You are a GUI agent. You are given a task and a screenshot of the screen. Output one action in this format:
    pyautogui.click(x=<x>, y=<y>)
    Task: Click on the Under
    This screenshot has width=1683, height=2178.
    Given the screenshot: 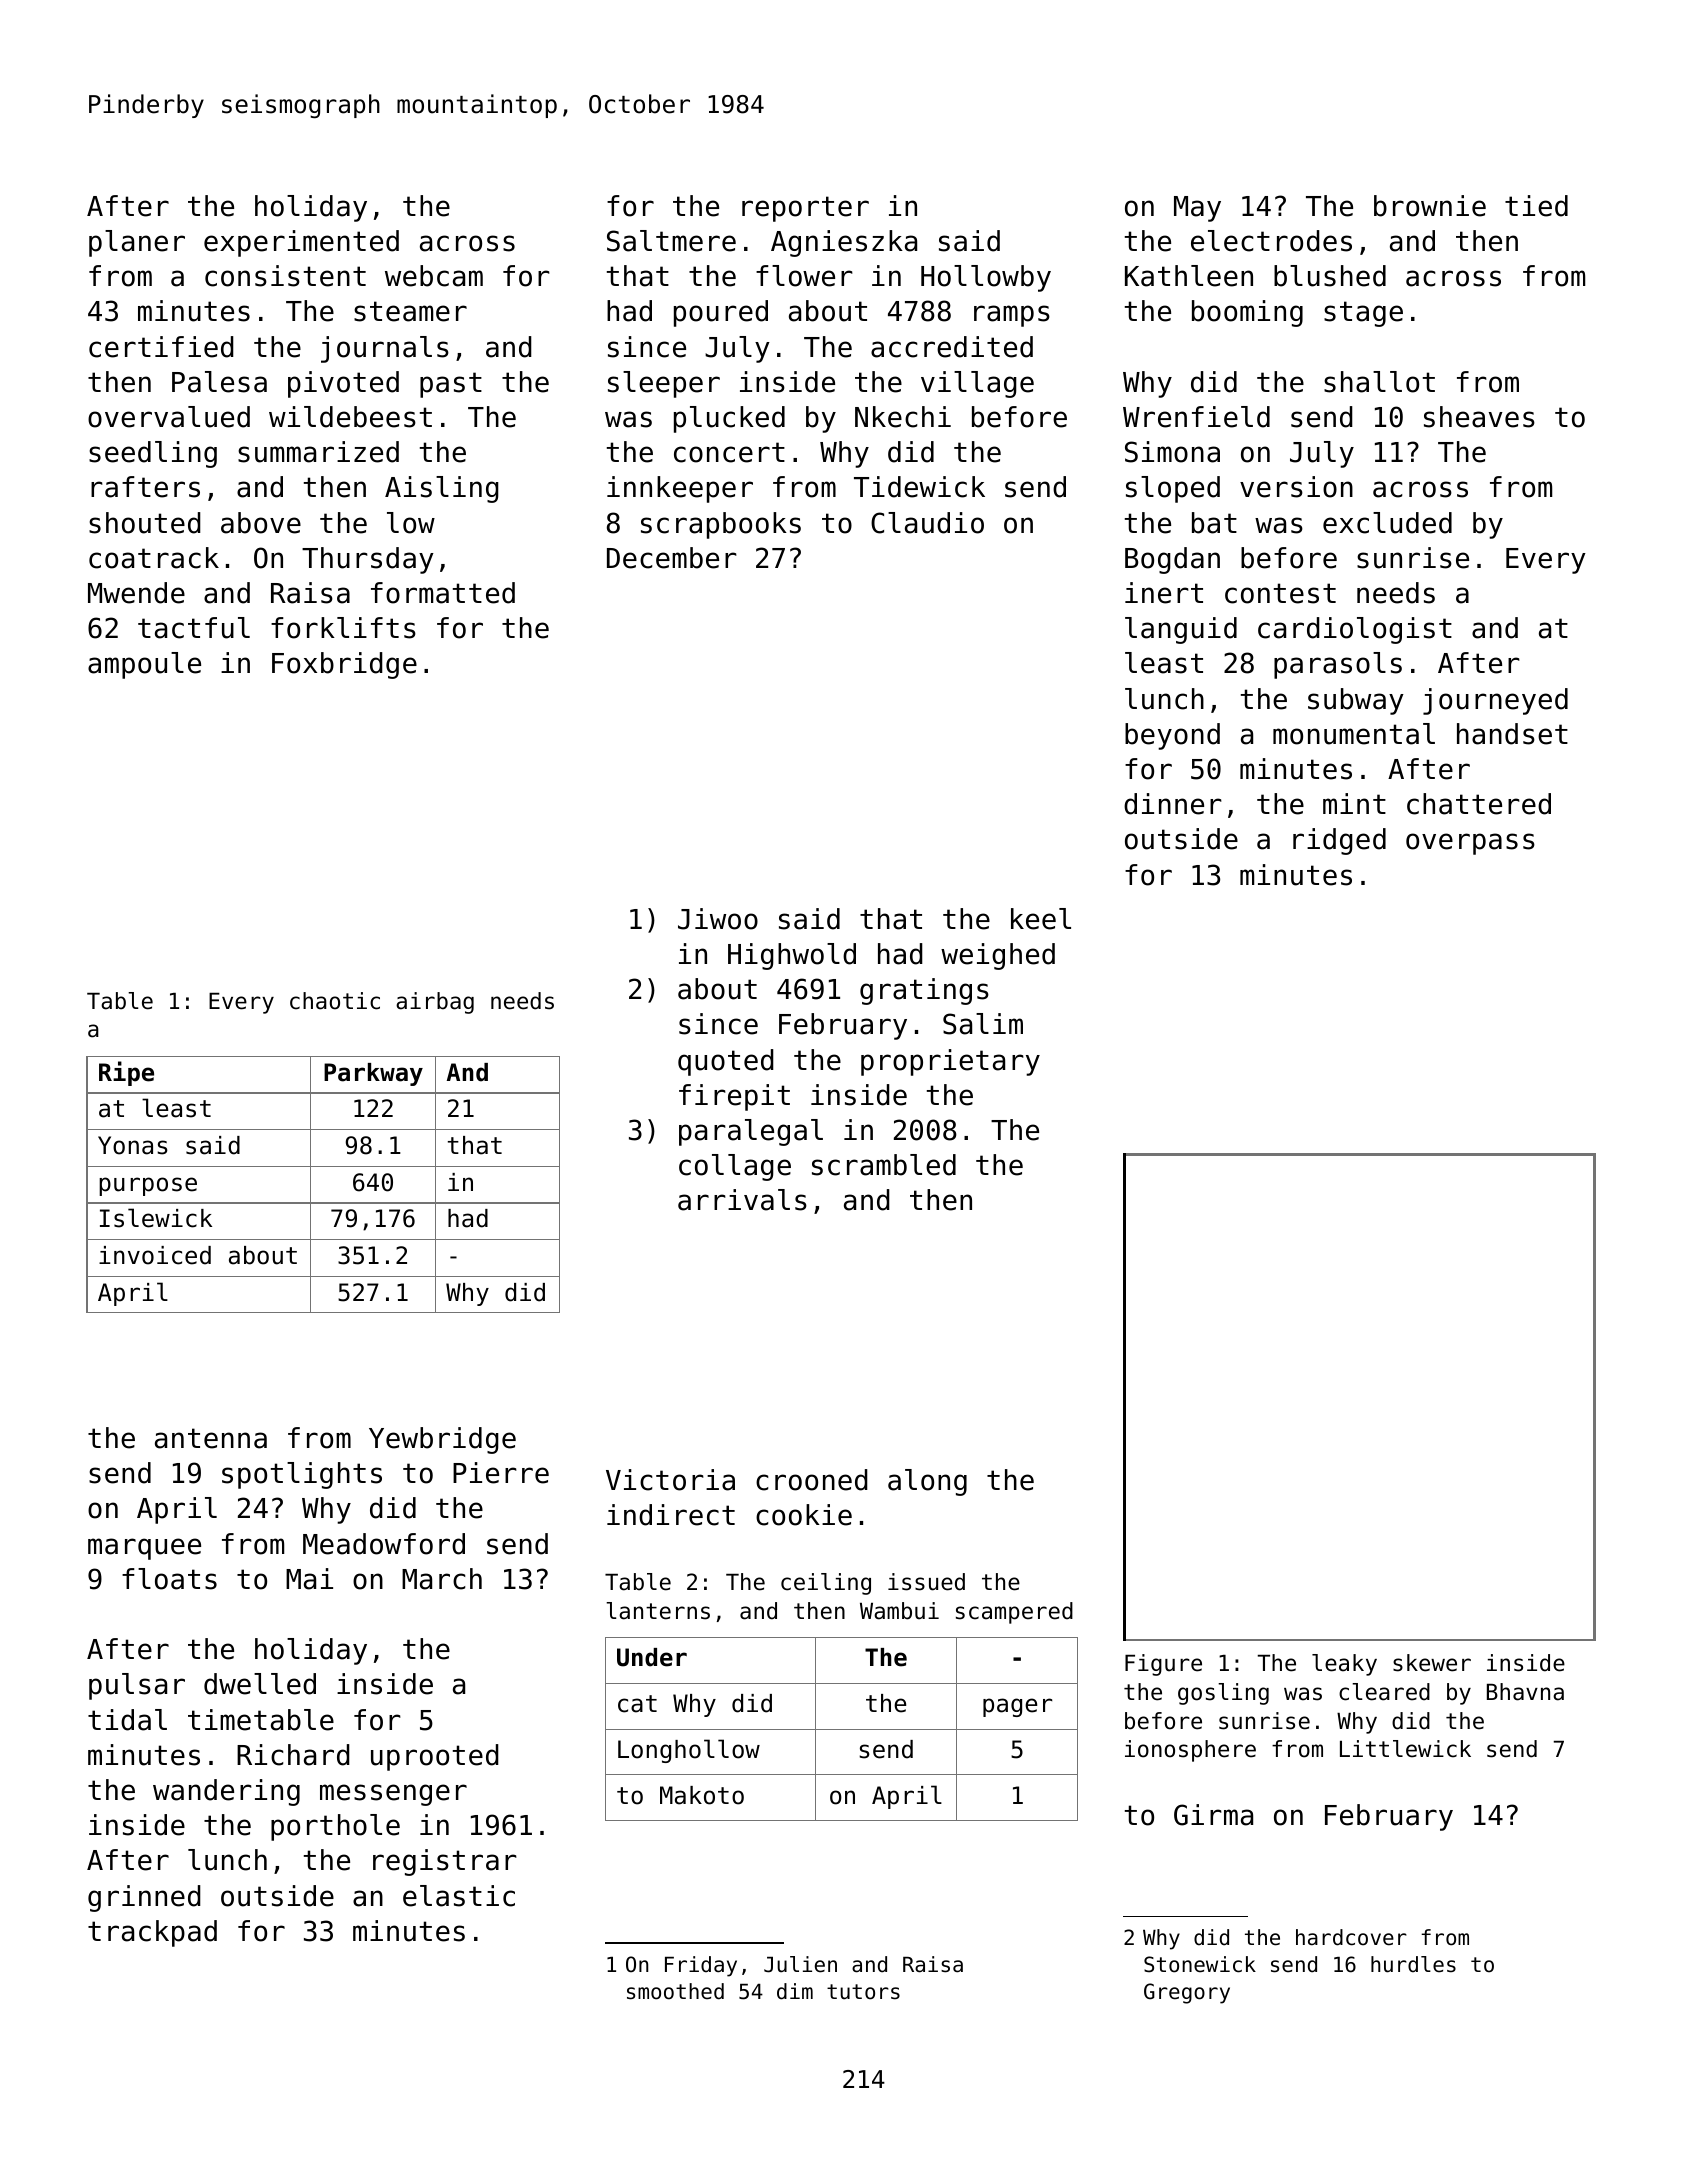 What is the action you would take?
    pyautogui.click(x=652, y=1657)
